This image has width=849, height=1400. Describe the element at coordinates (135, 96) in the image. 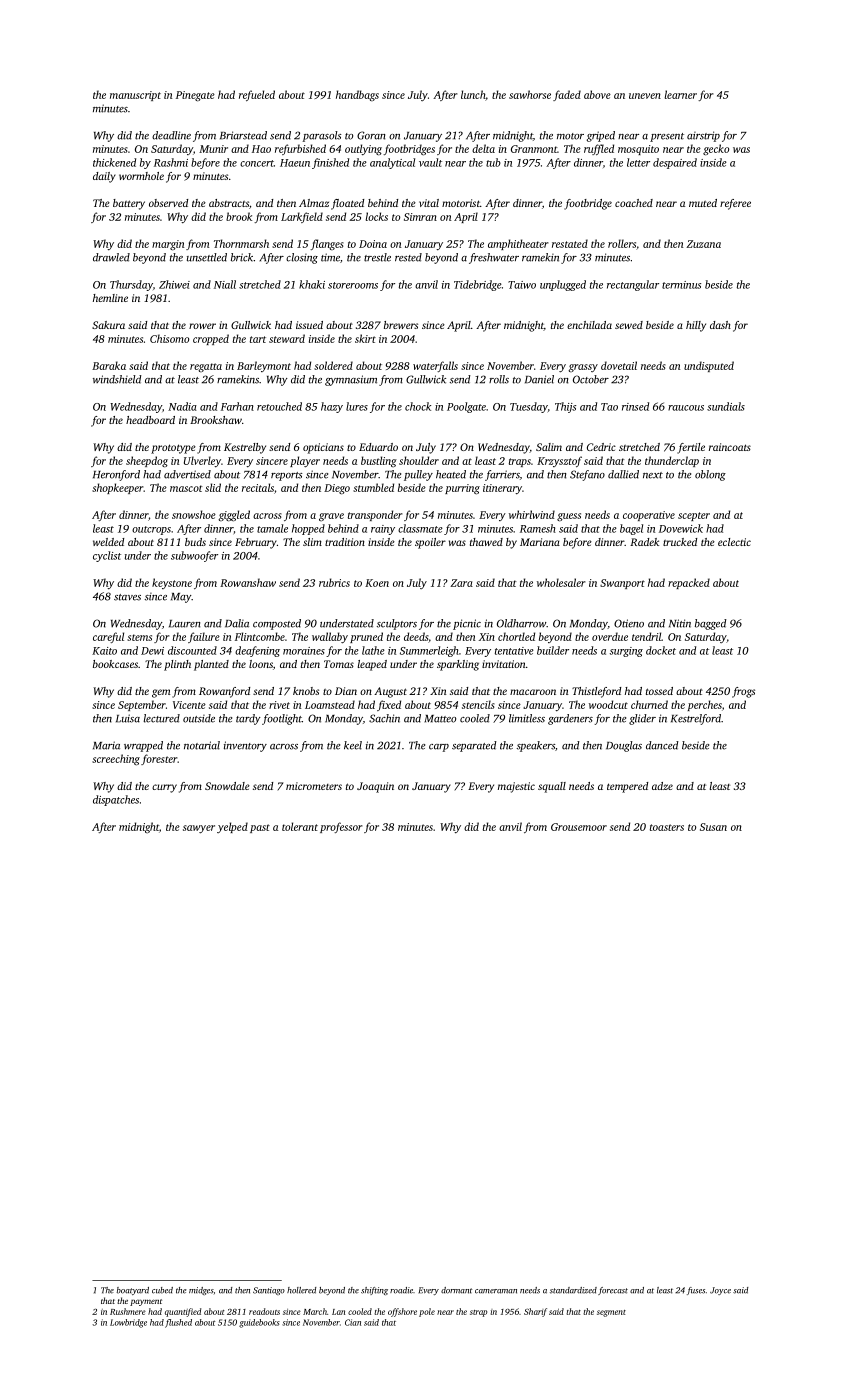

I see `manuscript` at that location.
